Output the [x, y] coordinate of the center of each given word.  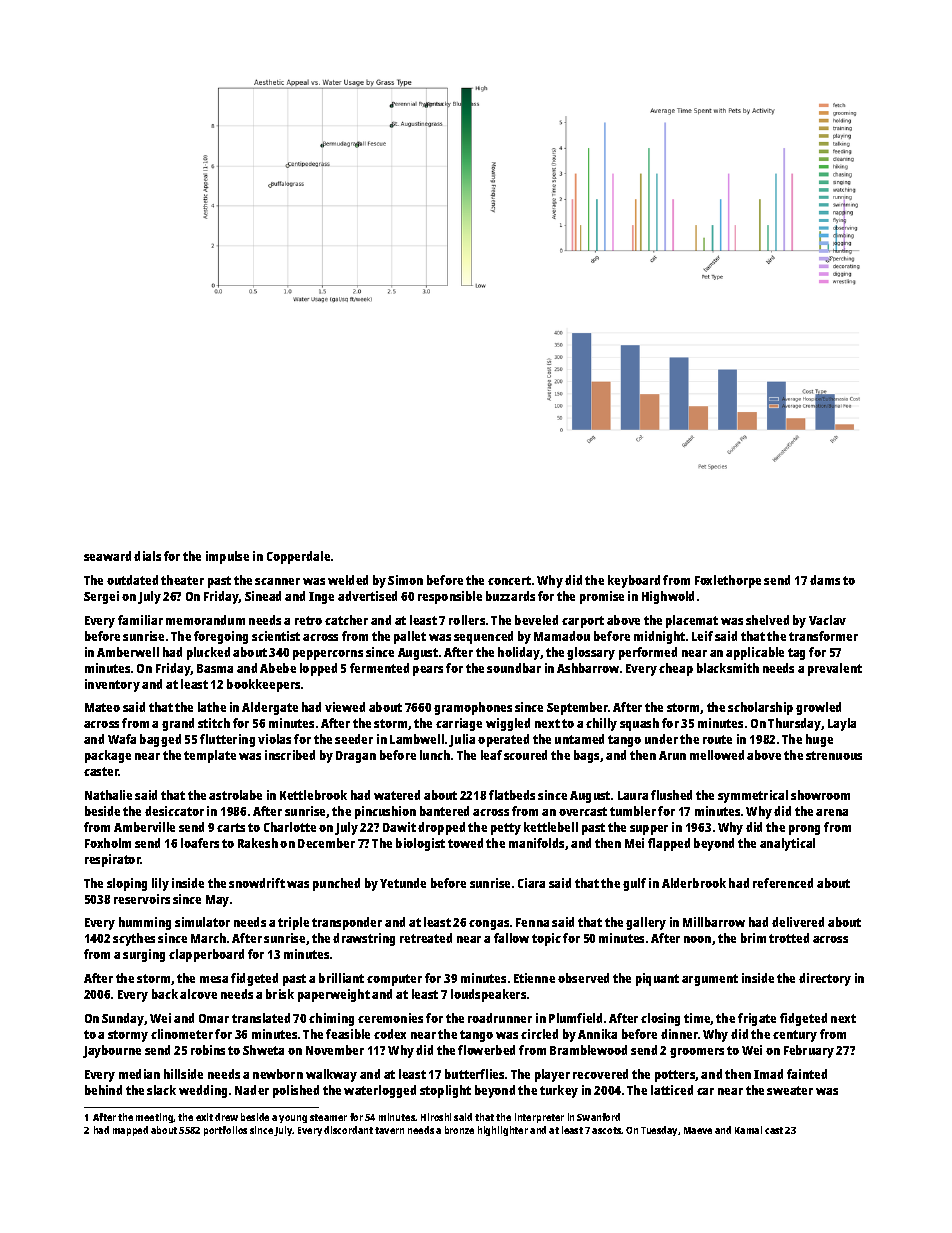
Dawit [399, 827]
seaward [107, 556]
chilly [601, 724]
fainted [807, 1074]
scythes [134, 939]
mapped [130, 1131]
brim [753, 938]
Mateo [102, 707]
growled [818, 708]
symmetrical [753, 796]
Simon [405, 580]
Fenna [532, 922]
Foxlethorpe [728, 581]
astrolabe [235, 795]
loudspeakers [488, 995]
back [165, 994]
